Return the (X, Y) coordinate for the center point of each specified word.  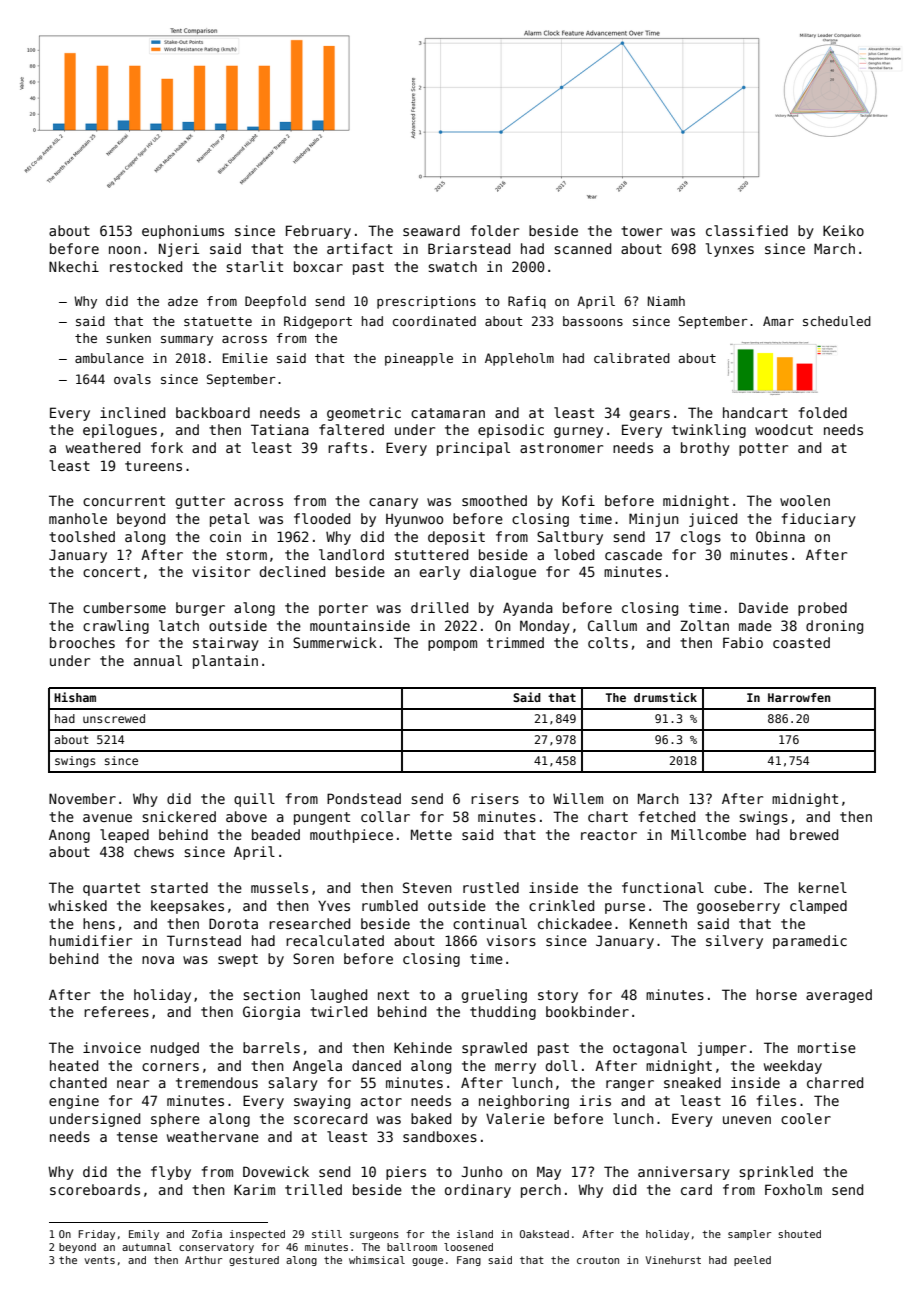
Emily (144, 1235)
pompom (452, 645)
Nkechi (74, 266)
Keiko (843, 230)
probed (822, 609)
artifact (360, 248)
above (246, 816)
